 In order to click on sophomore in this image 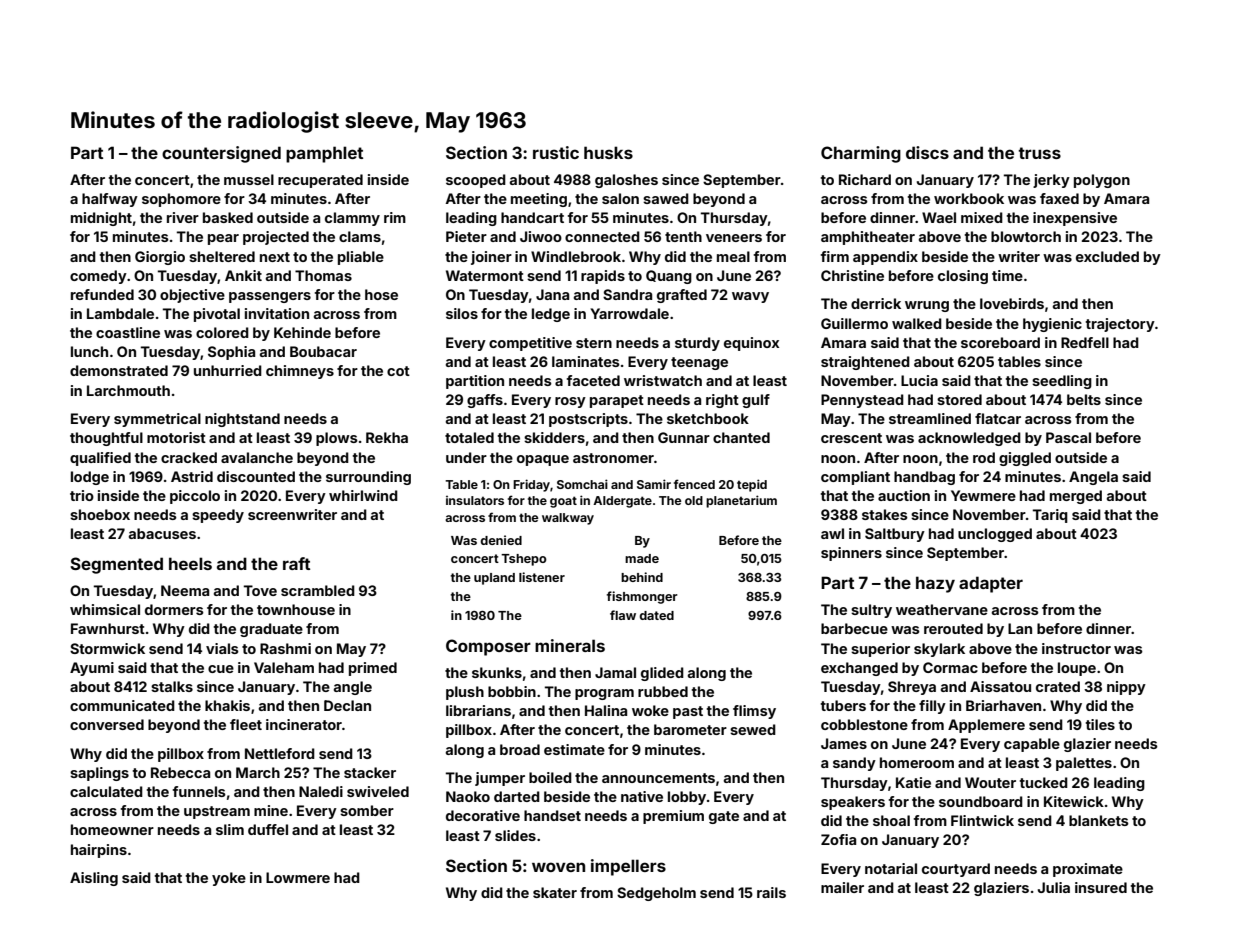, I will do `click(181, 200)`.
